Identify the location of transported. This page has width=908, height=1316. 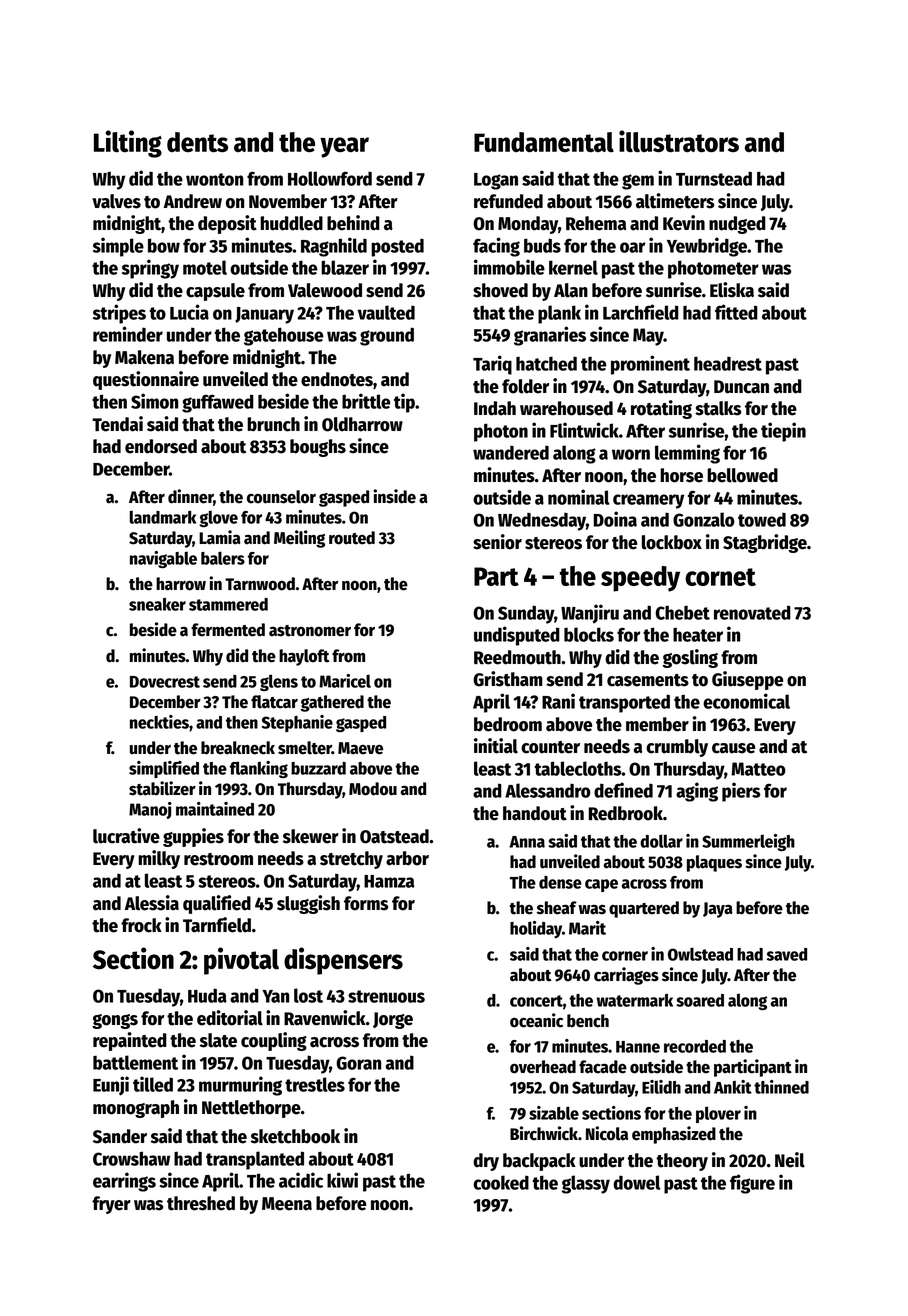
(624, 703).
